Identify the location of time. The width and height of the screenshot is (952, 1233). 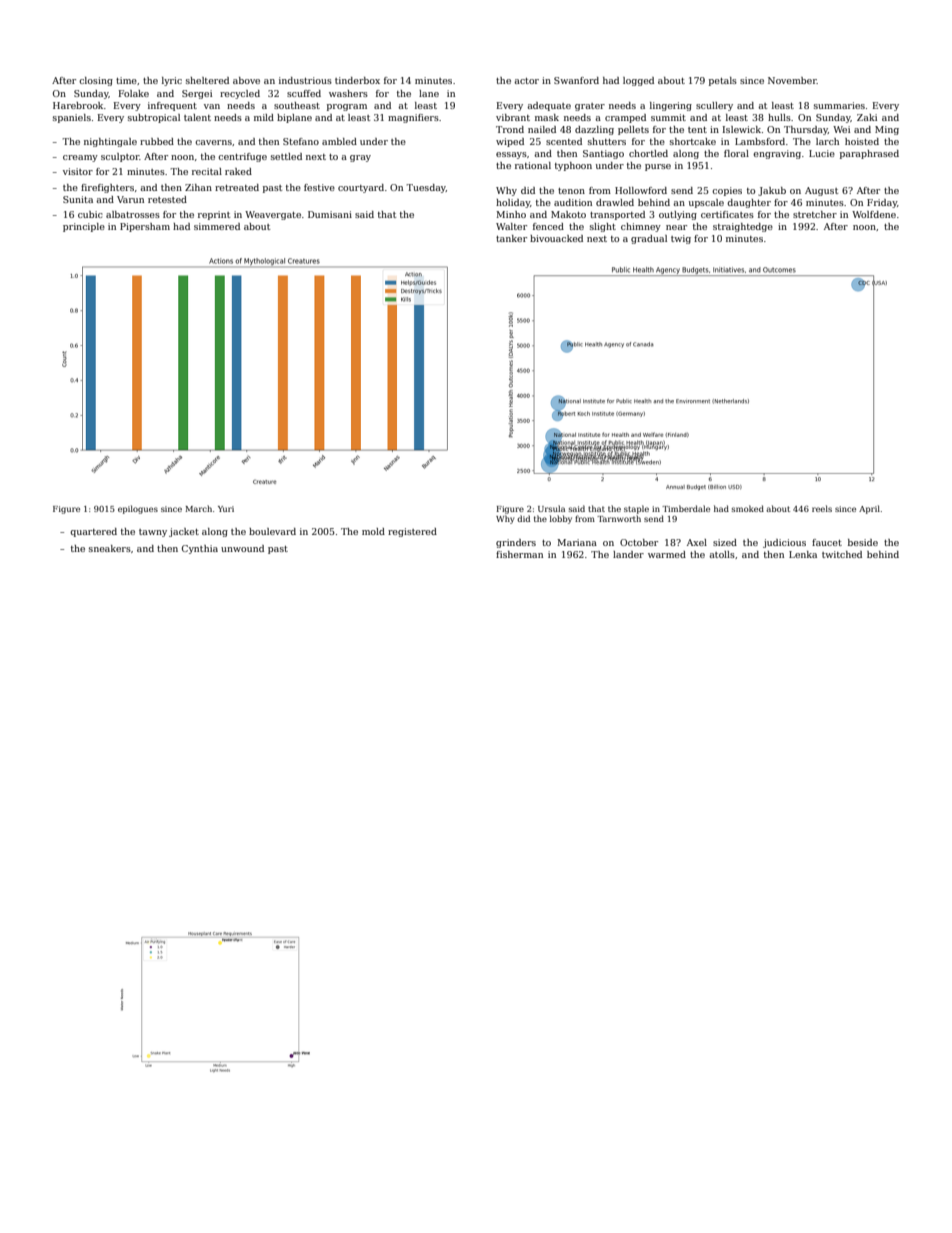
(126, 80).
